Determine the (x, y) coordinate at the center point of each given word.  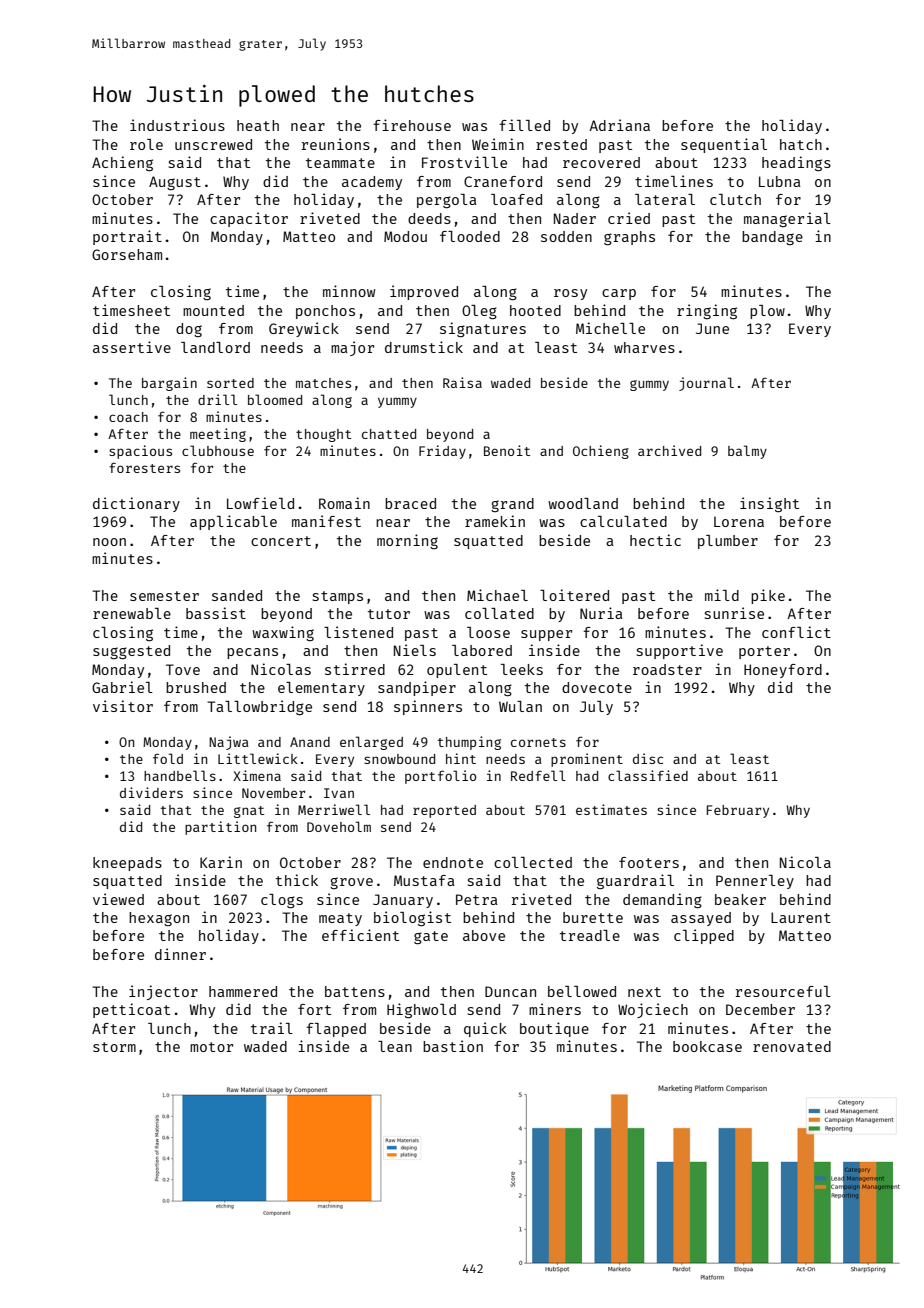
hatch (801, 144)
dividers (151, 792)
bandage (772, 238)
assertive (132, 347)
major (352, 348)
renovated (792, 1046)
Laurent (801, 917)
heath (258, 125)
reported (444, 811)
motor (211, 1047)
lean (395, 1046)
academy (372, 183)
